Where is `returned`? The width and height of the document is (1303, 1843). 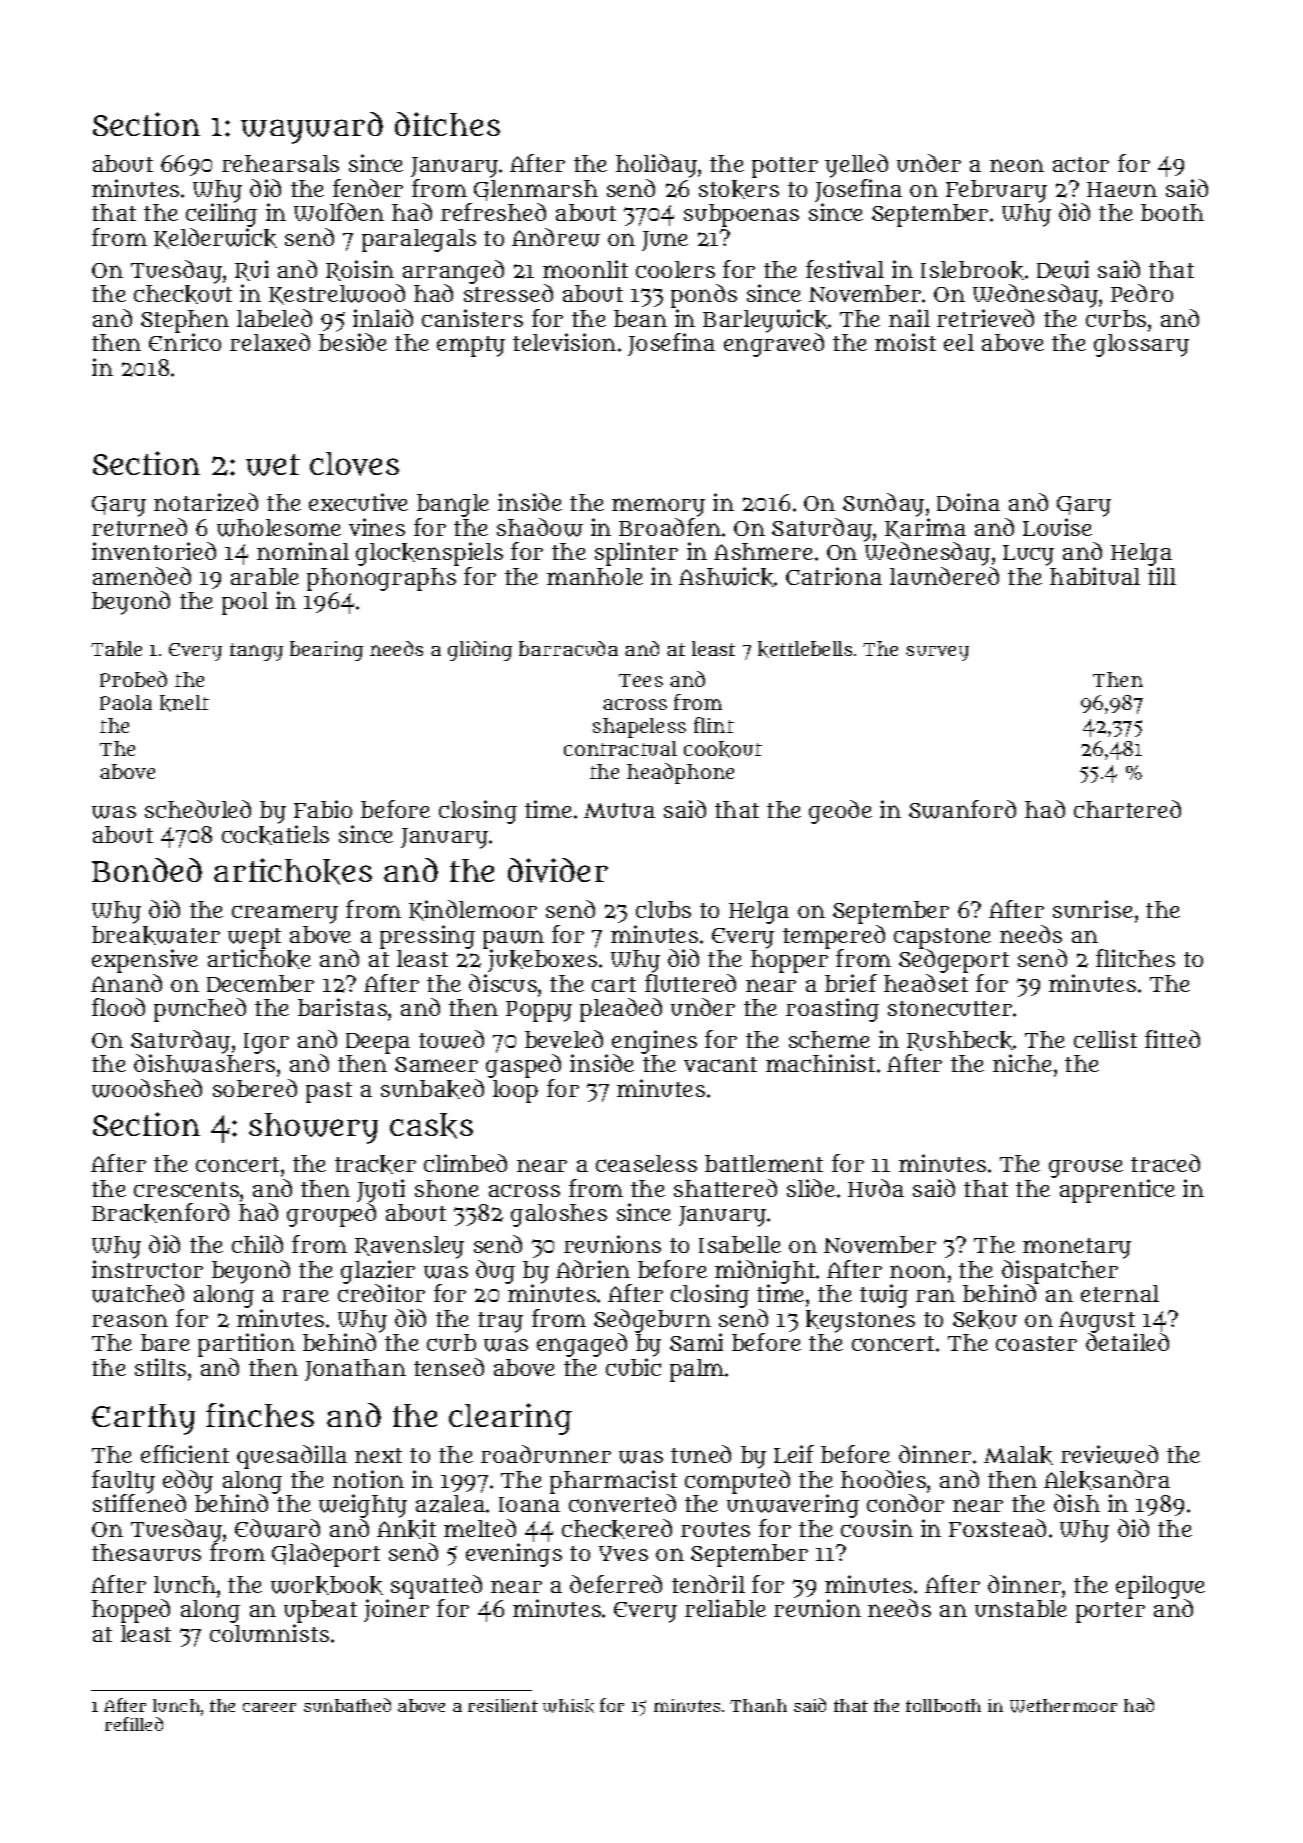 returned is located at coordinates (139, 527).
